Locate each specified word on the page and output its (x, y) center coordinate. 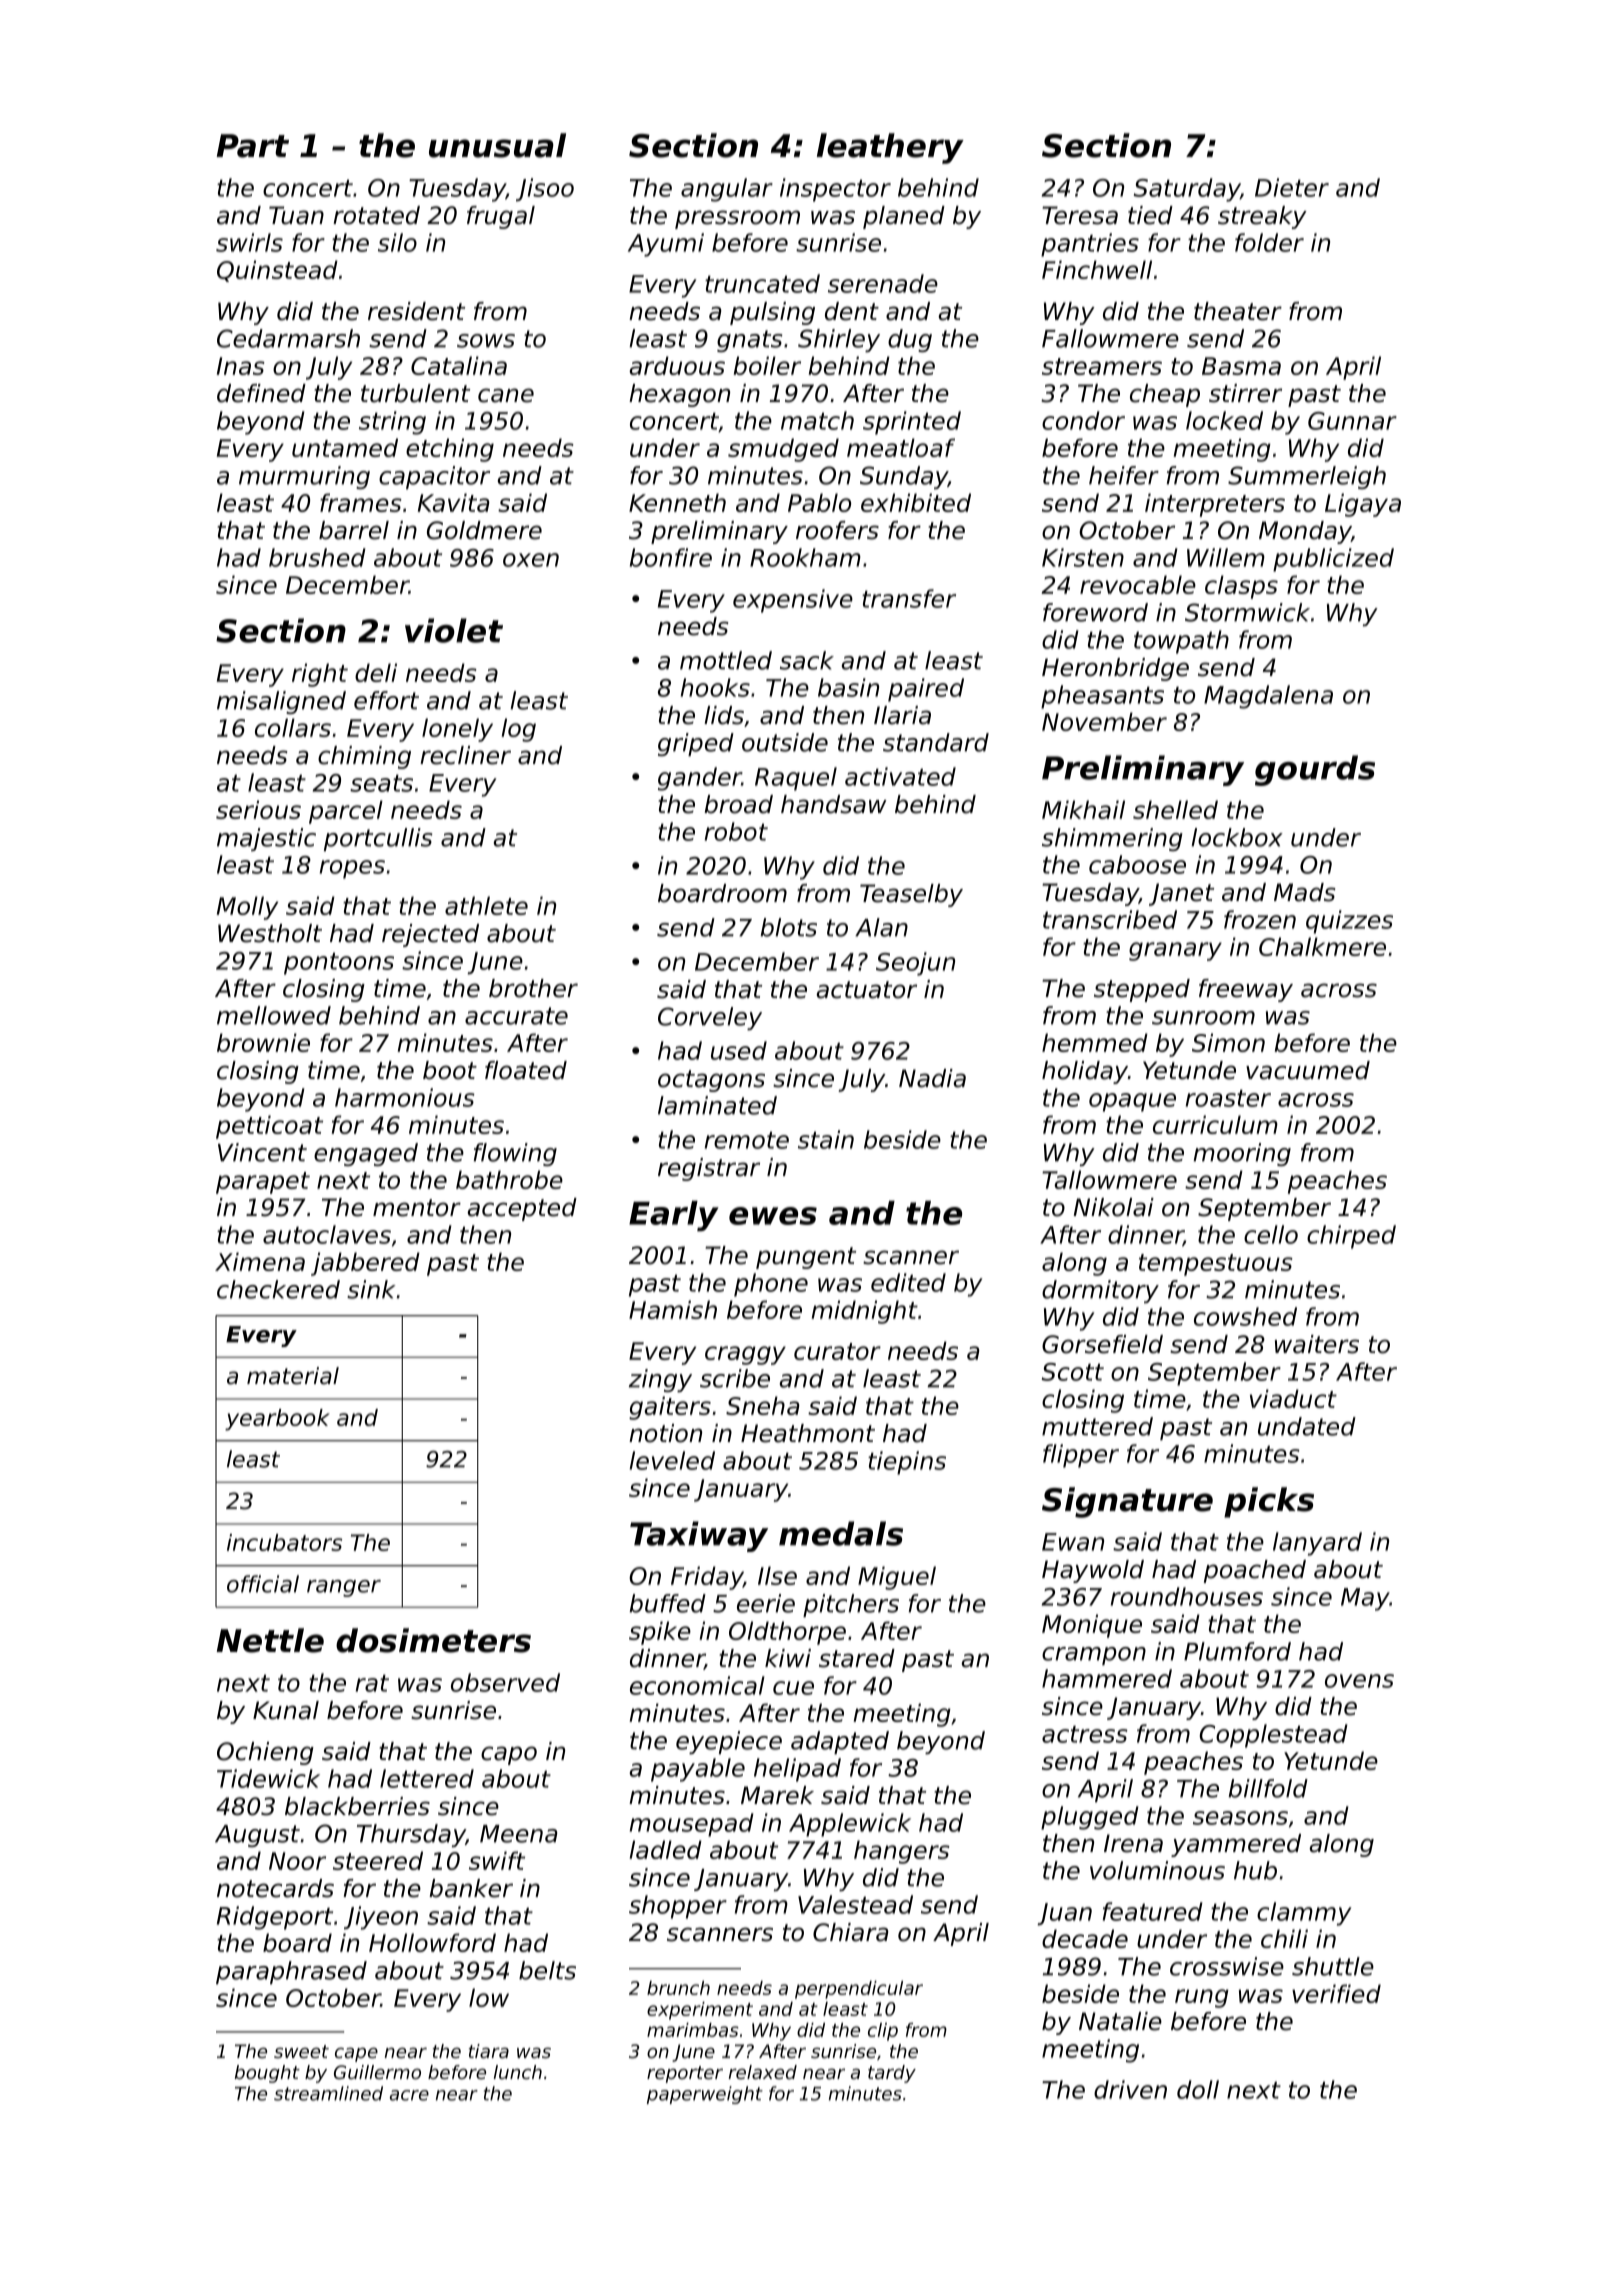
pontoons (339, 964)
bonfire (671, 557)
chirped (1351, 1237)
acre (409, 2095)
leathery (890, 148)
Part (253, 146)
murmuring (304, 477)
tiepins (907, 1463)
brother (533, 988)
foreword (1095, 612)
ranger (344, 1588)
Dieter (1292, 187)
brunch (678, 1988)
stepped (1142, 990)
